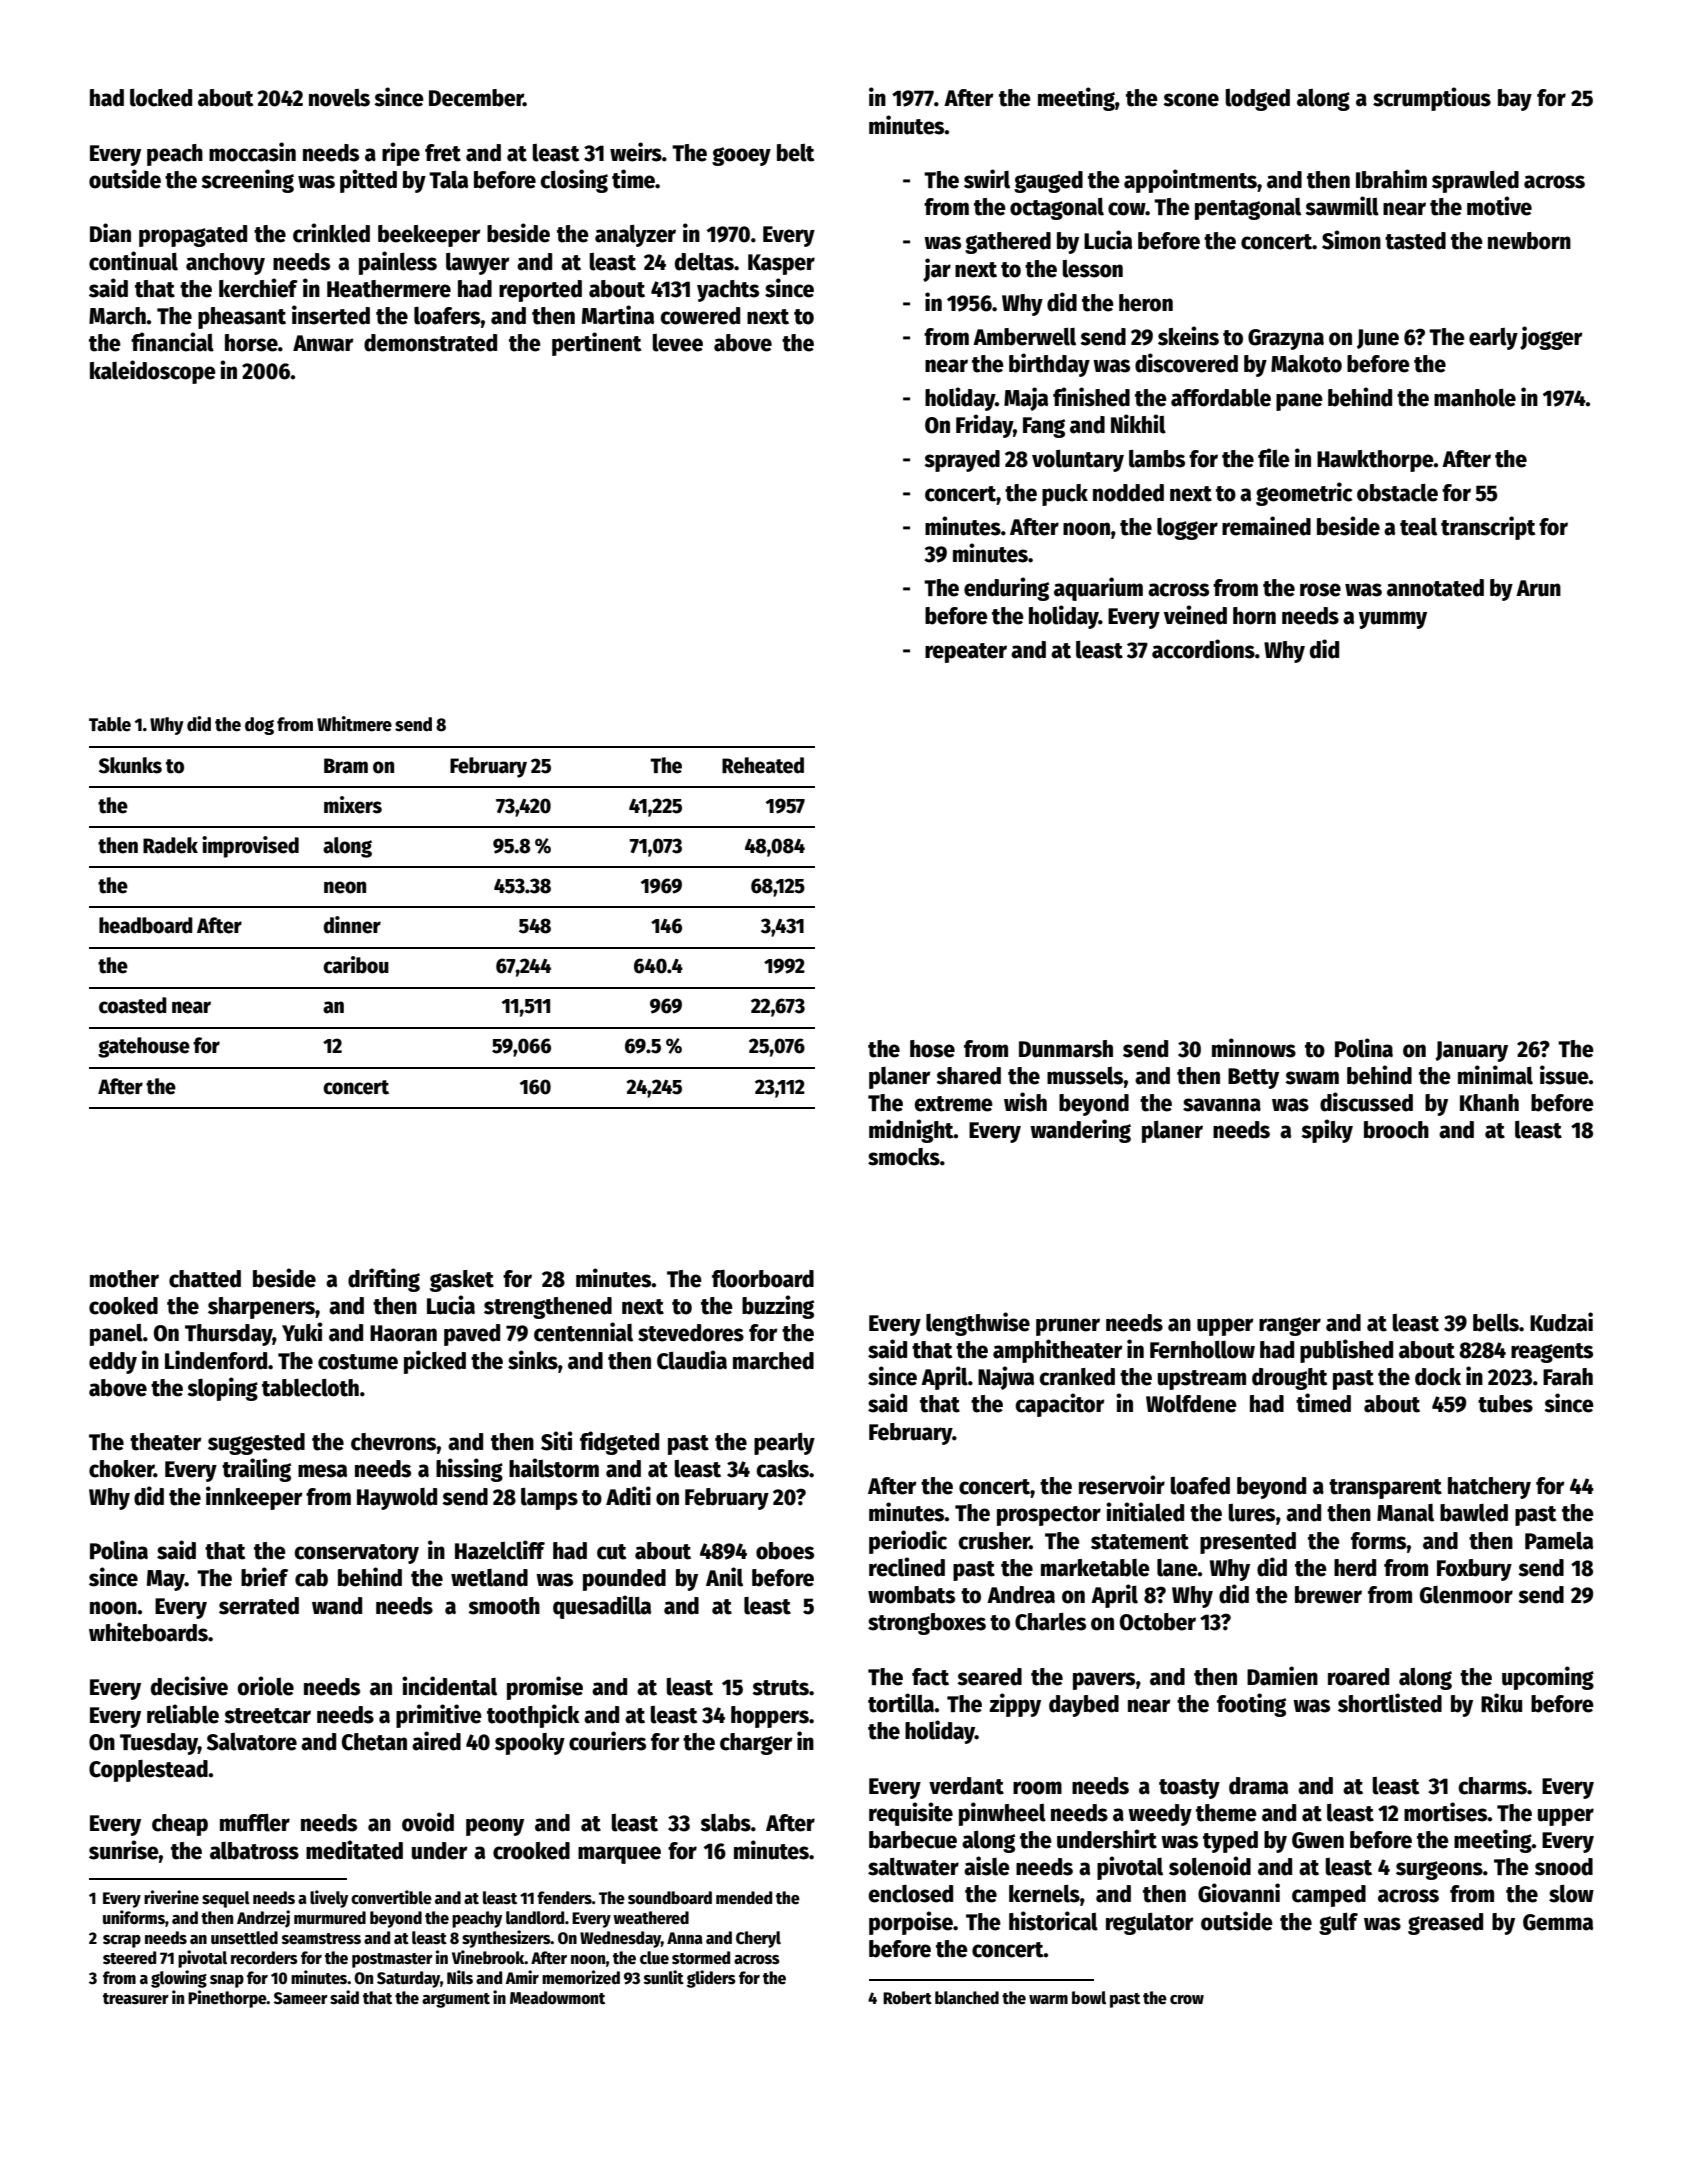 The width and height of the screenshot is (1683, 2178). I want to click on scrap, so click(122, 1941).
